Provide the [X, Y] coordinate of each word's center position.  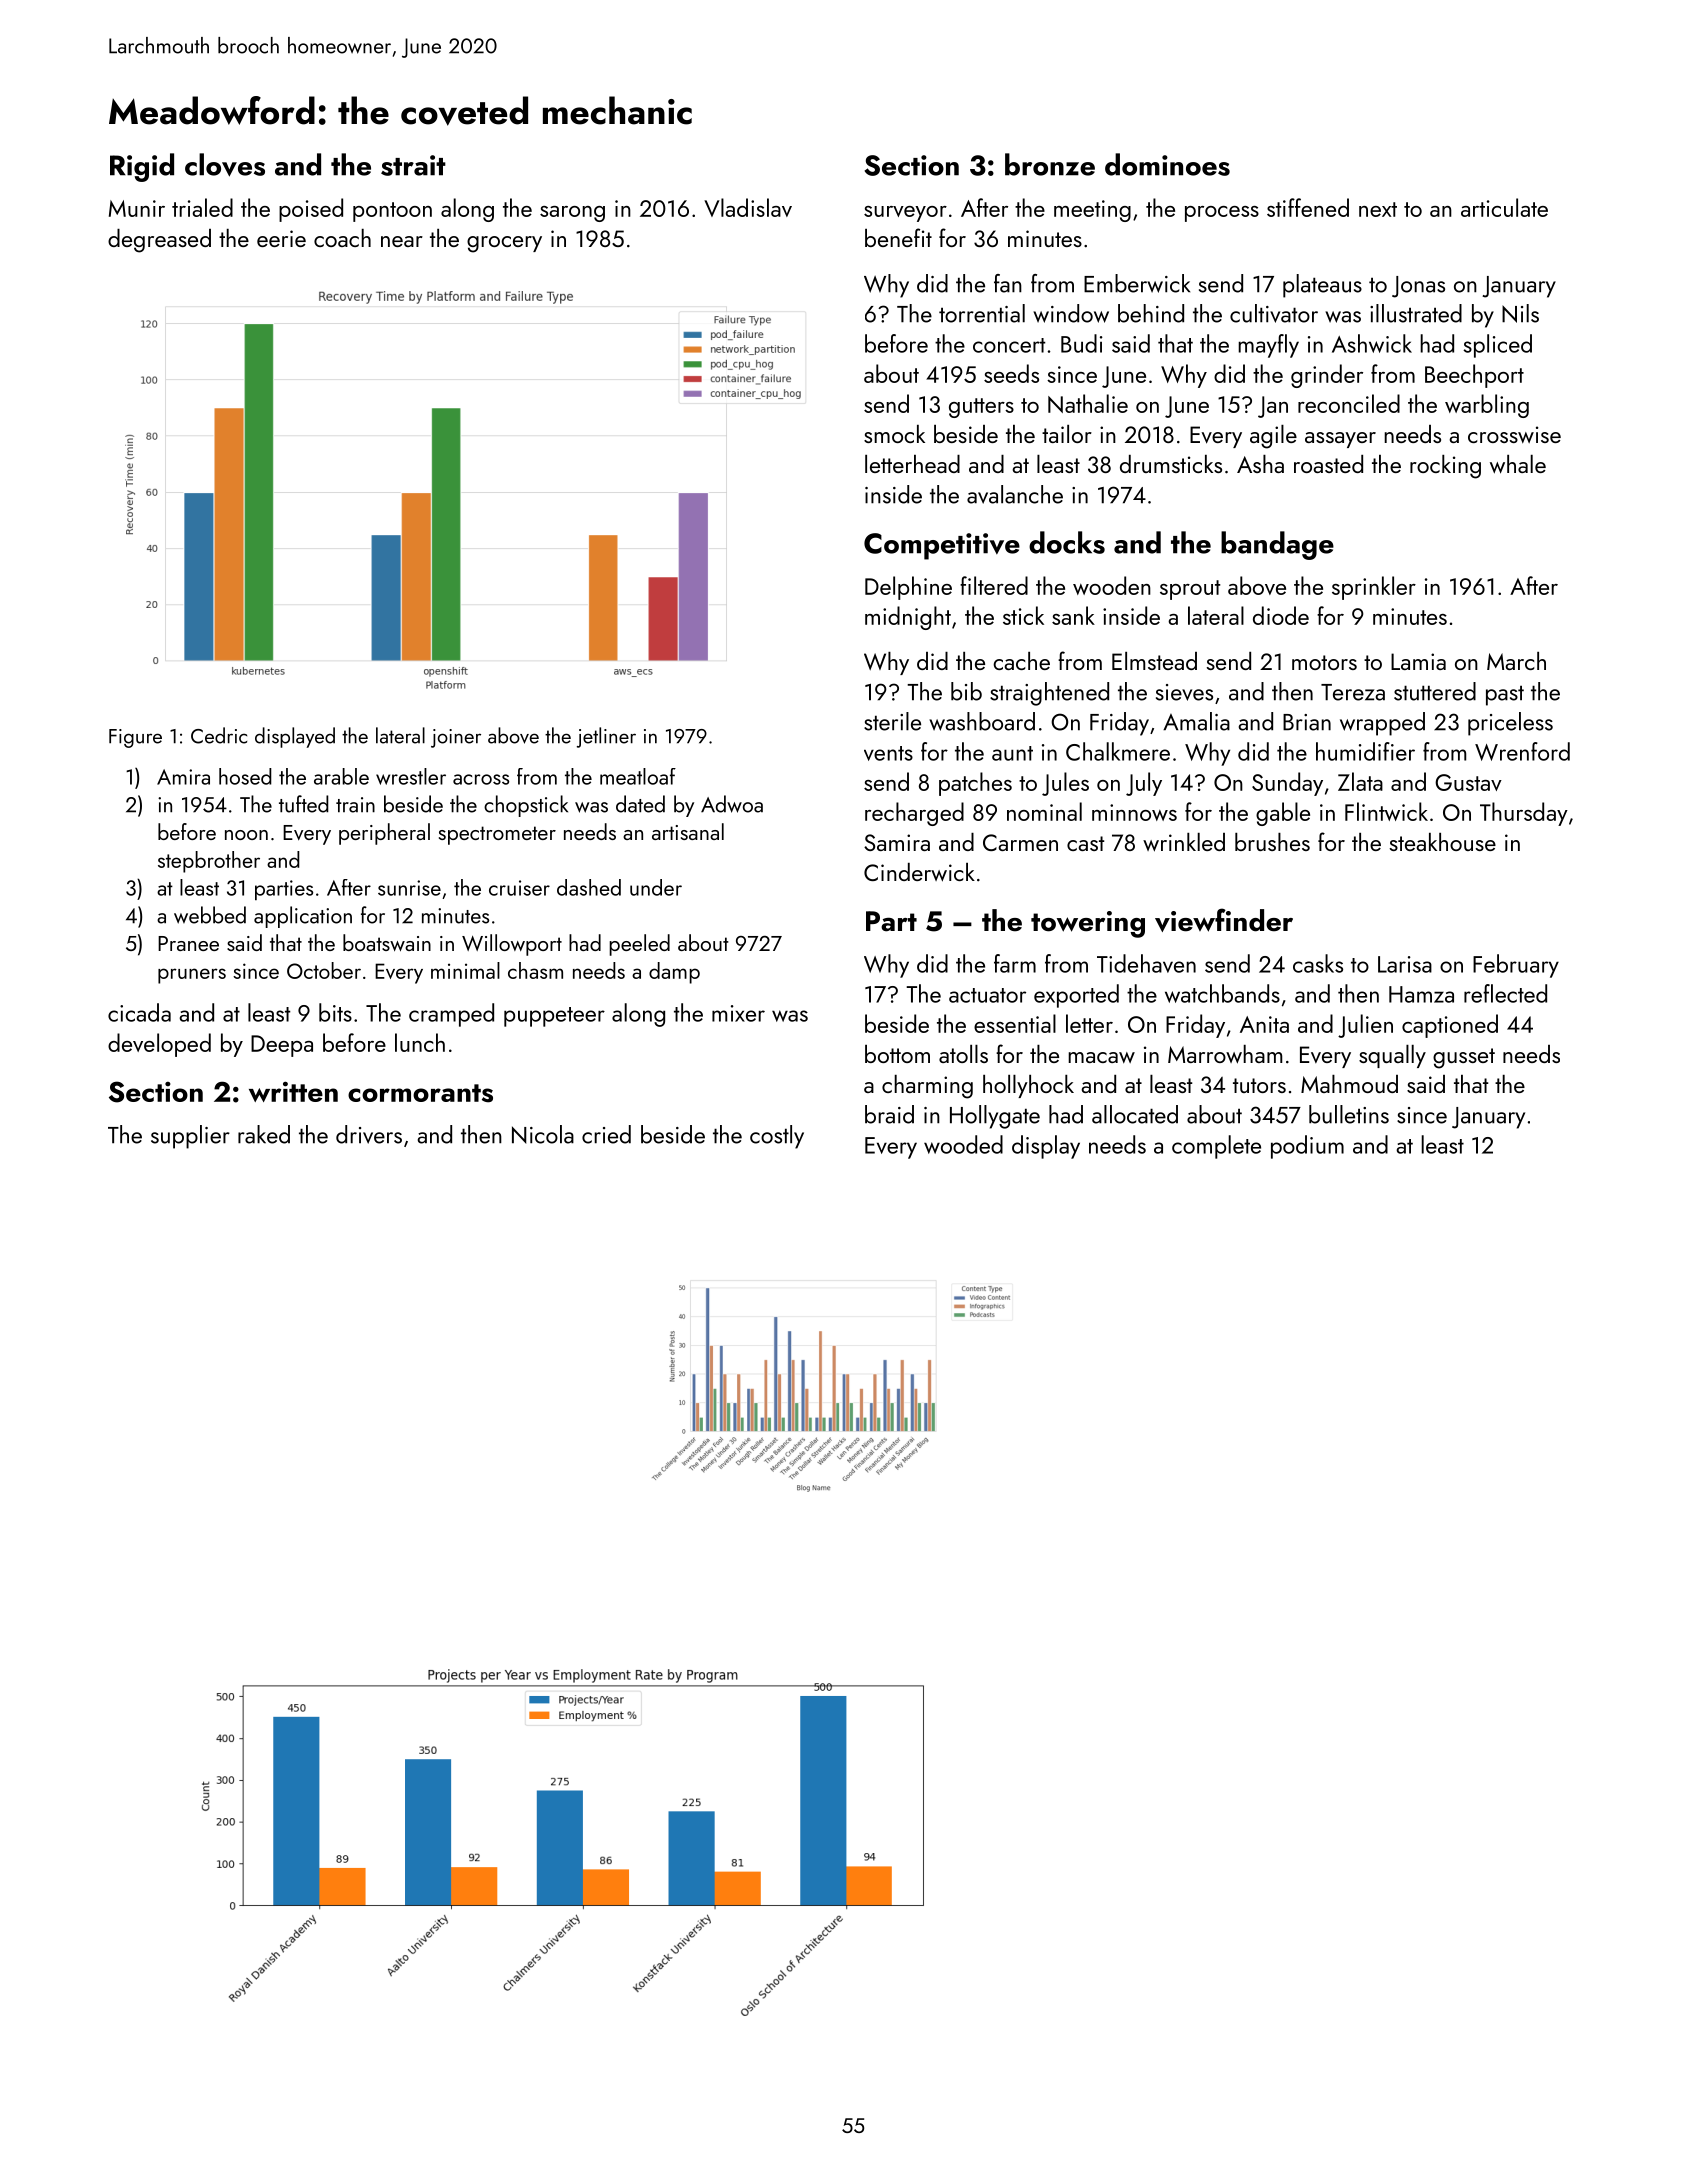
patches [975, 784]
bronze [1050, 164]
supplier [190, 1137]
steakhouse [1443, 842]
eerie [281, 238]
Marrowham [1225, 1054]
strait [413, 165]
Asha [1260, 464]
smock [894, 434]
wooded [963, 1144]
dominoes [1167, 164]
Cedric [219, 735]
